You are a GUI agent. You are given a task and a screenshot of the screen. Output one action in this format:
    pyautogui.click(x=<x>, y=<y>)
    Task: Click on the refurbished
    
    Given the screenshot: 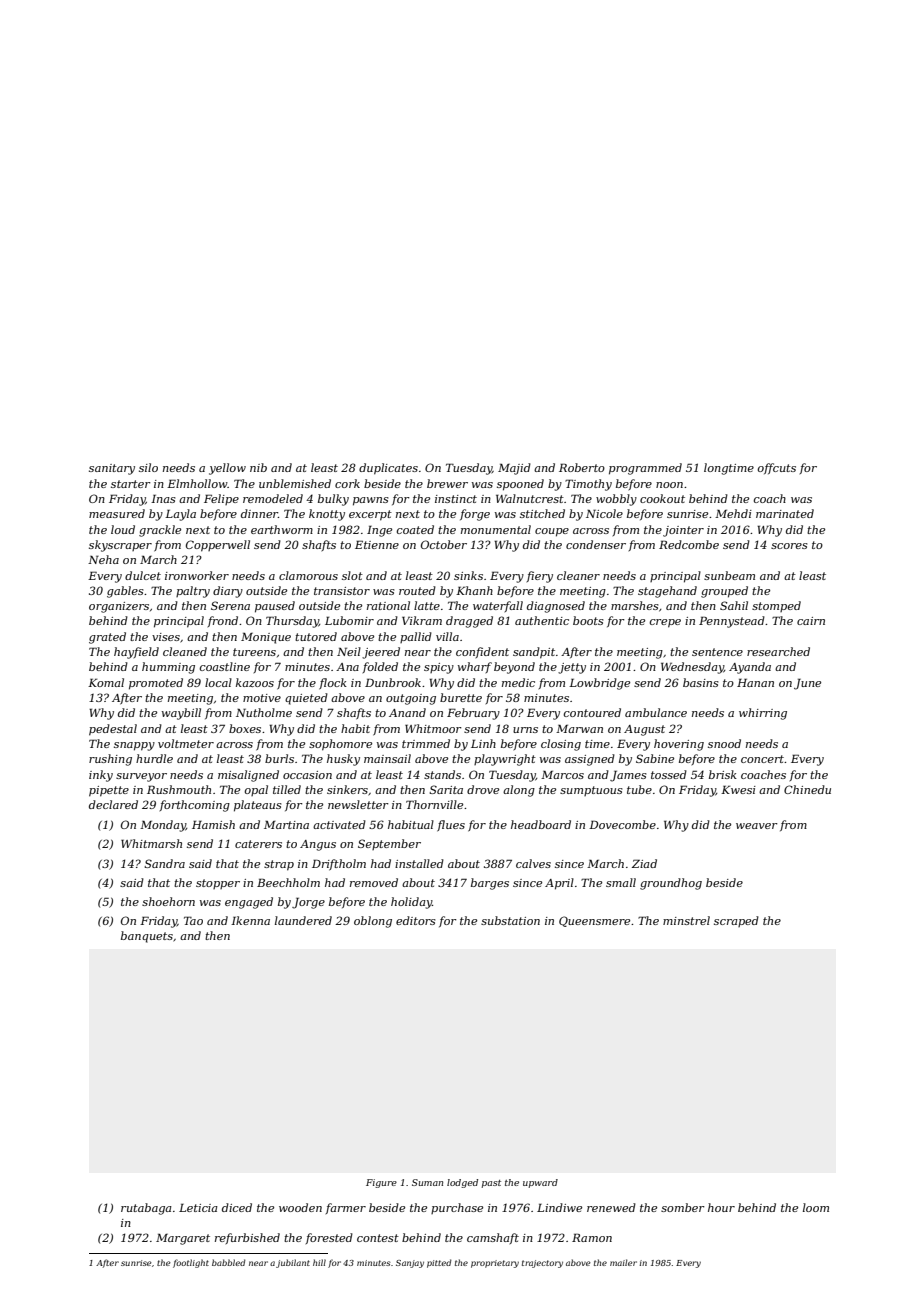 What is the action you would take?
    pyautogui.click(x=247, y=1238)
